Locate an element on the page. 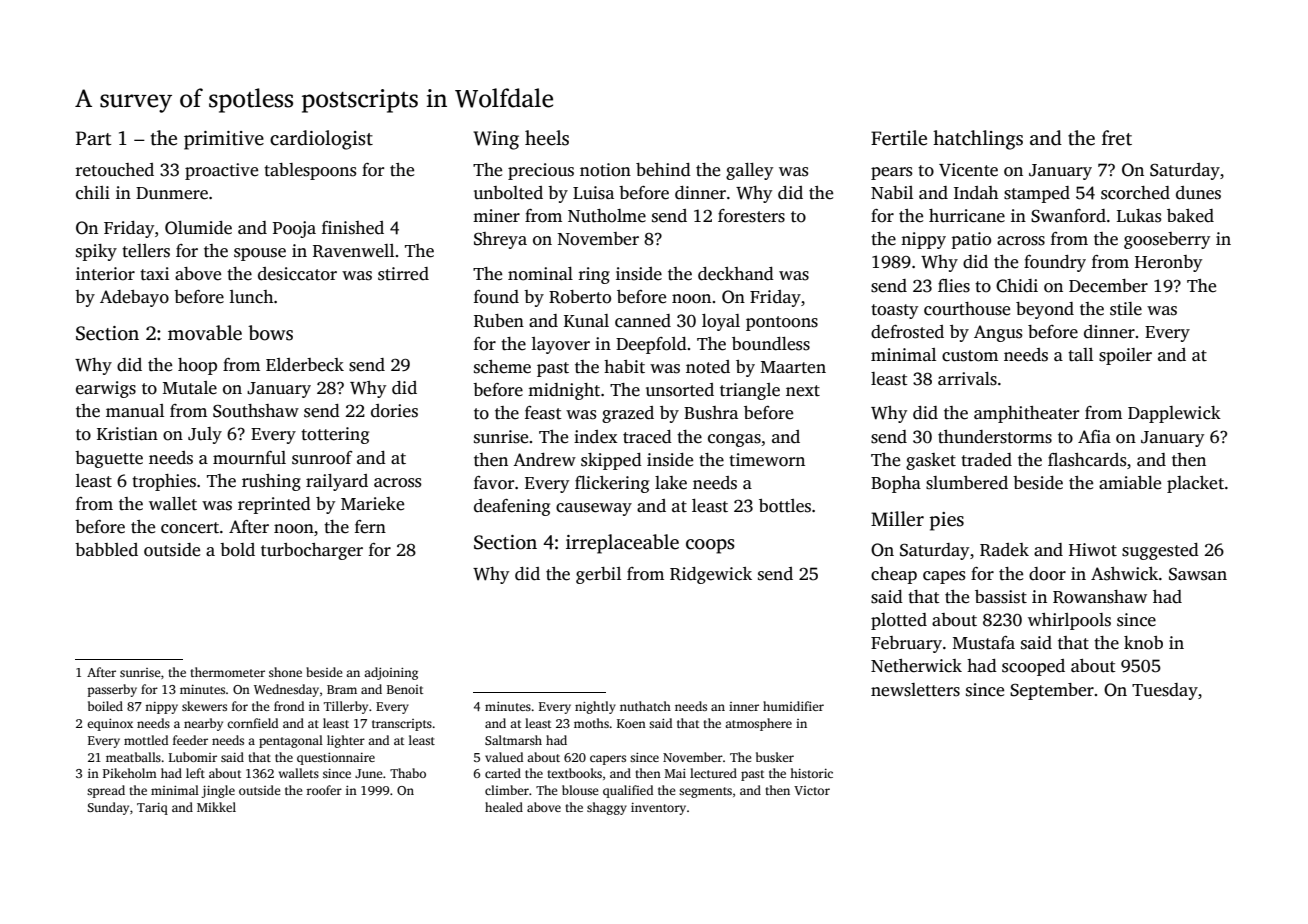 The image size is (1308, 924). July is located at coordinates (205, 435).
